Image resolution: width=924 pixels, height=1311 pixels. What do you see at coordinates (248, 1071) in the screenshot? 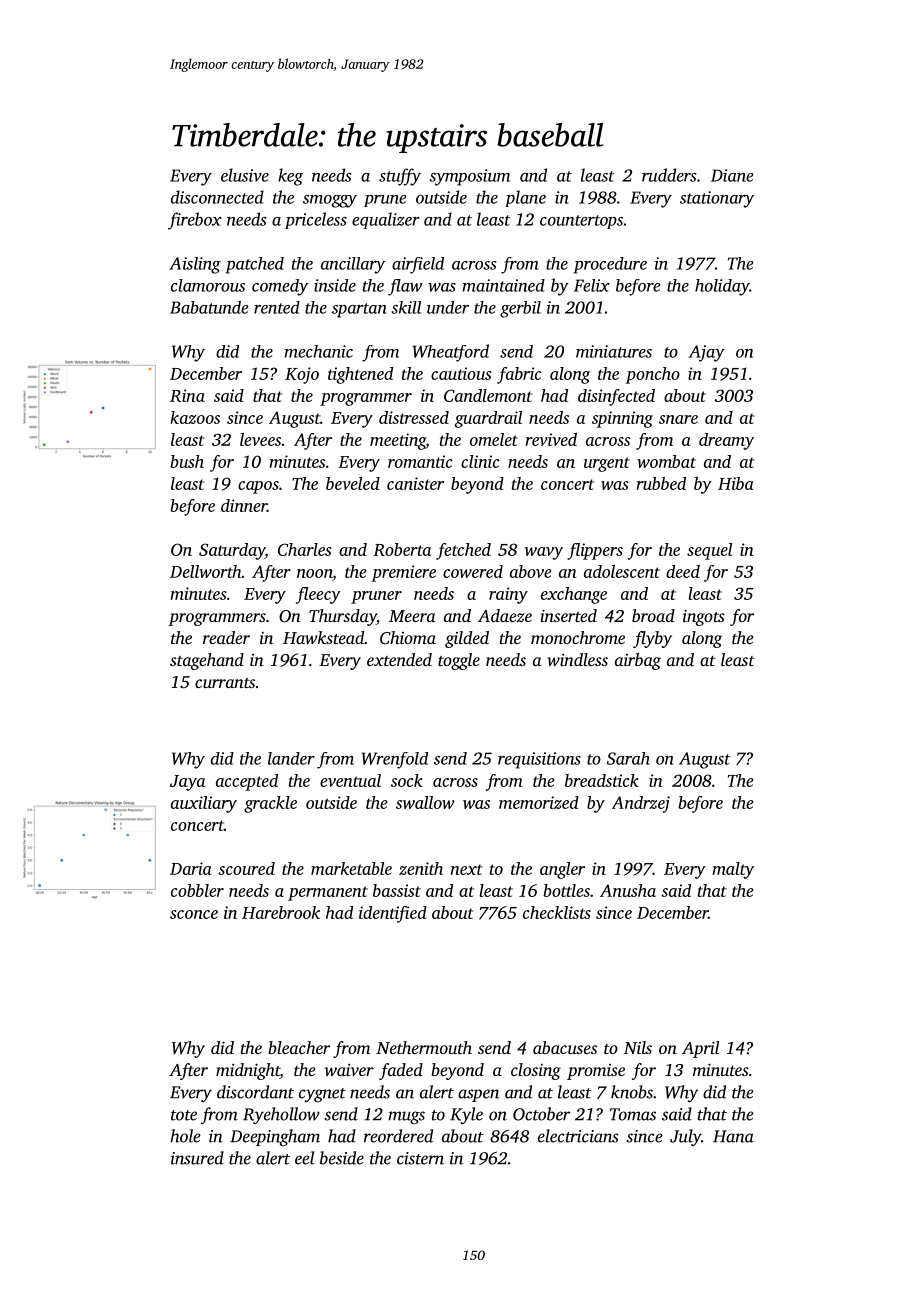
I see `midnight` at bounding box center [248, 1071].
